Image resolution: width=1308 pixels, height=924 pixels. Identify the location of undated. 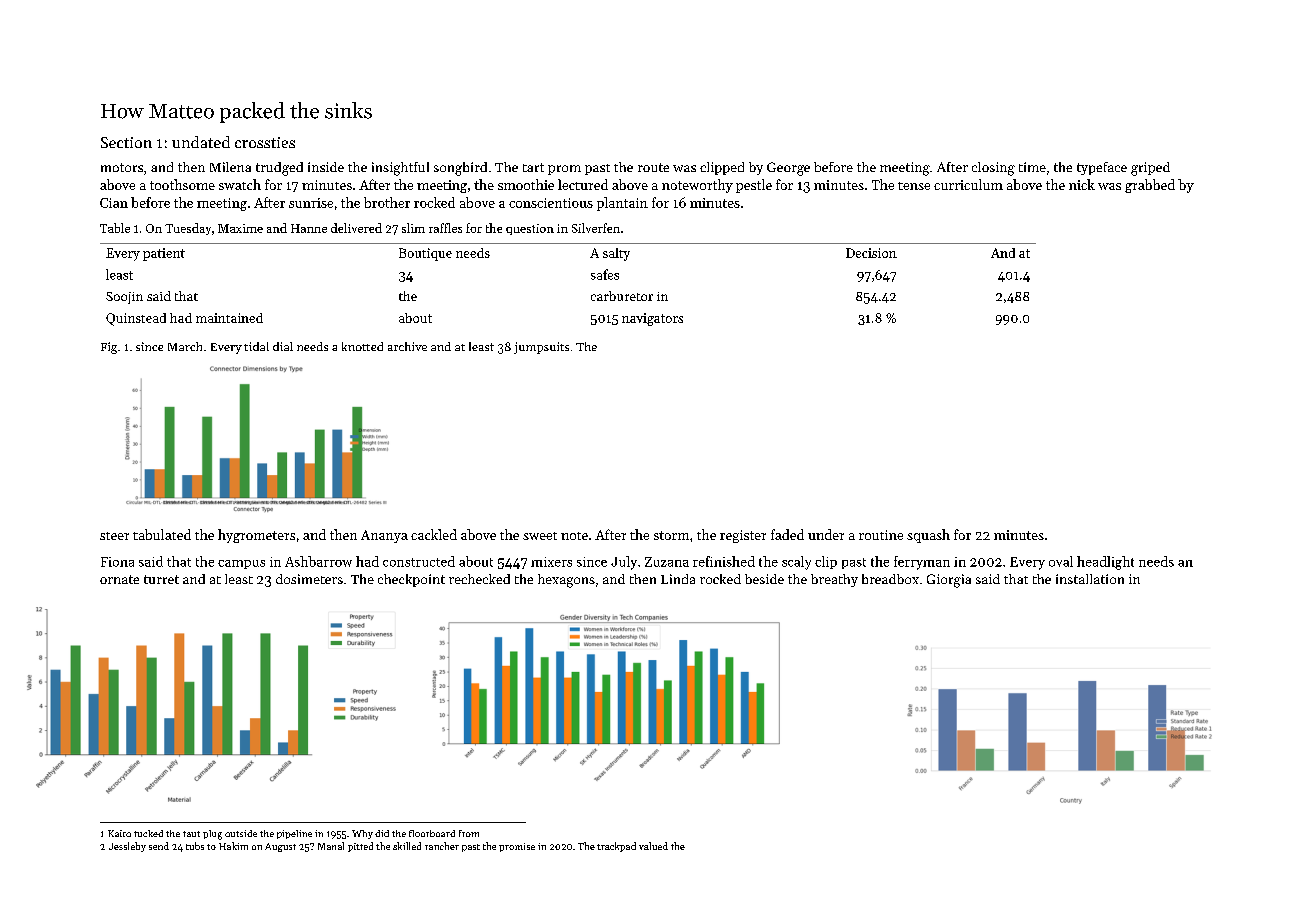
(201, 142).
